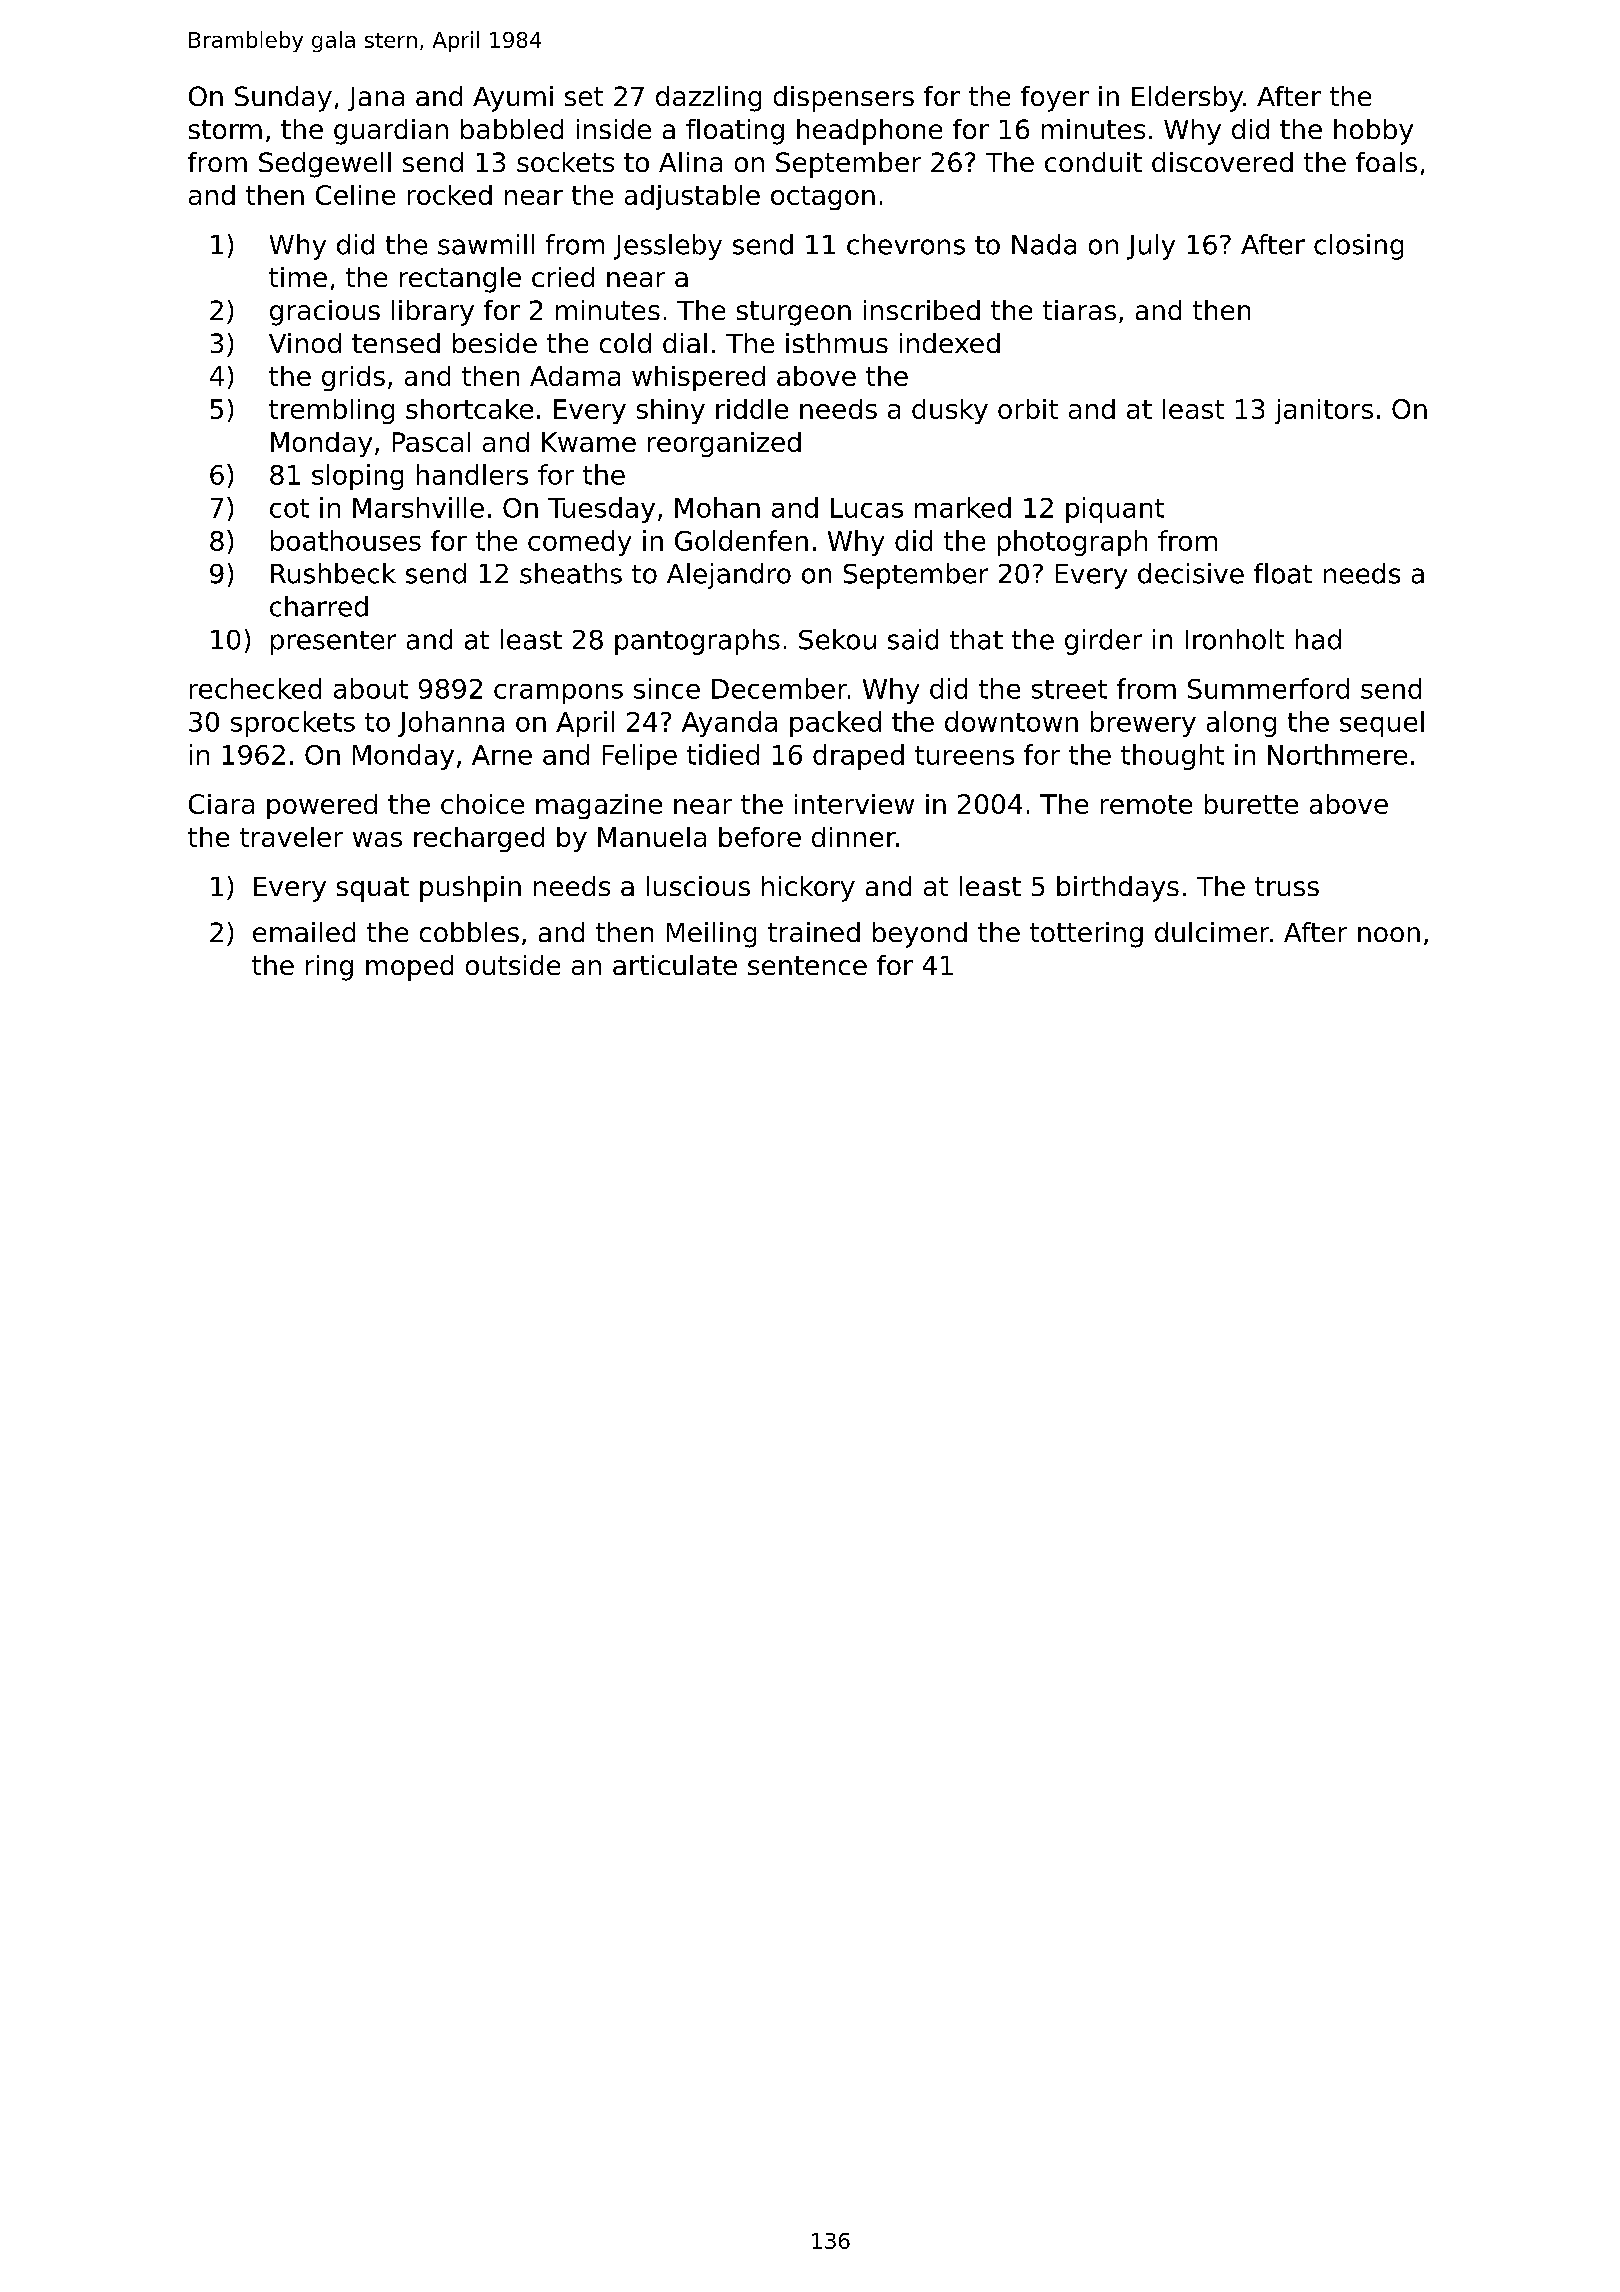 The image size is (1620, 2292). What do you see at coordinates (668, 247) in the screenshot?
I see `Jessleby` at bounding box center [668, 247].
